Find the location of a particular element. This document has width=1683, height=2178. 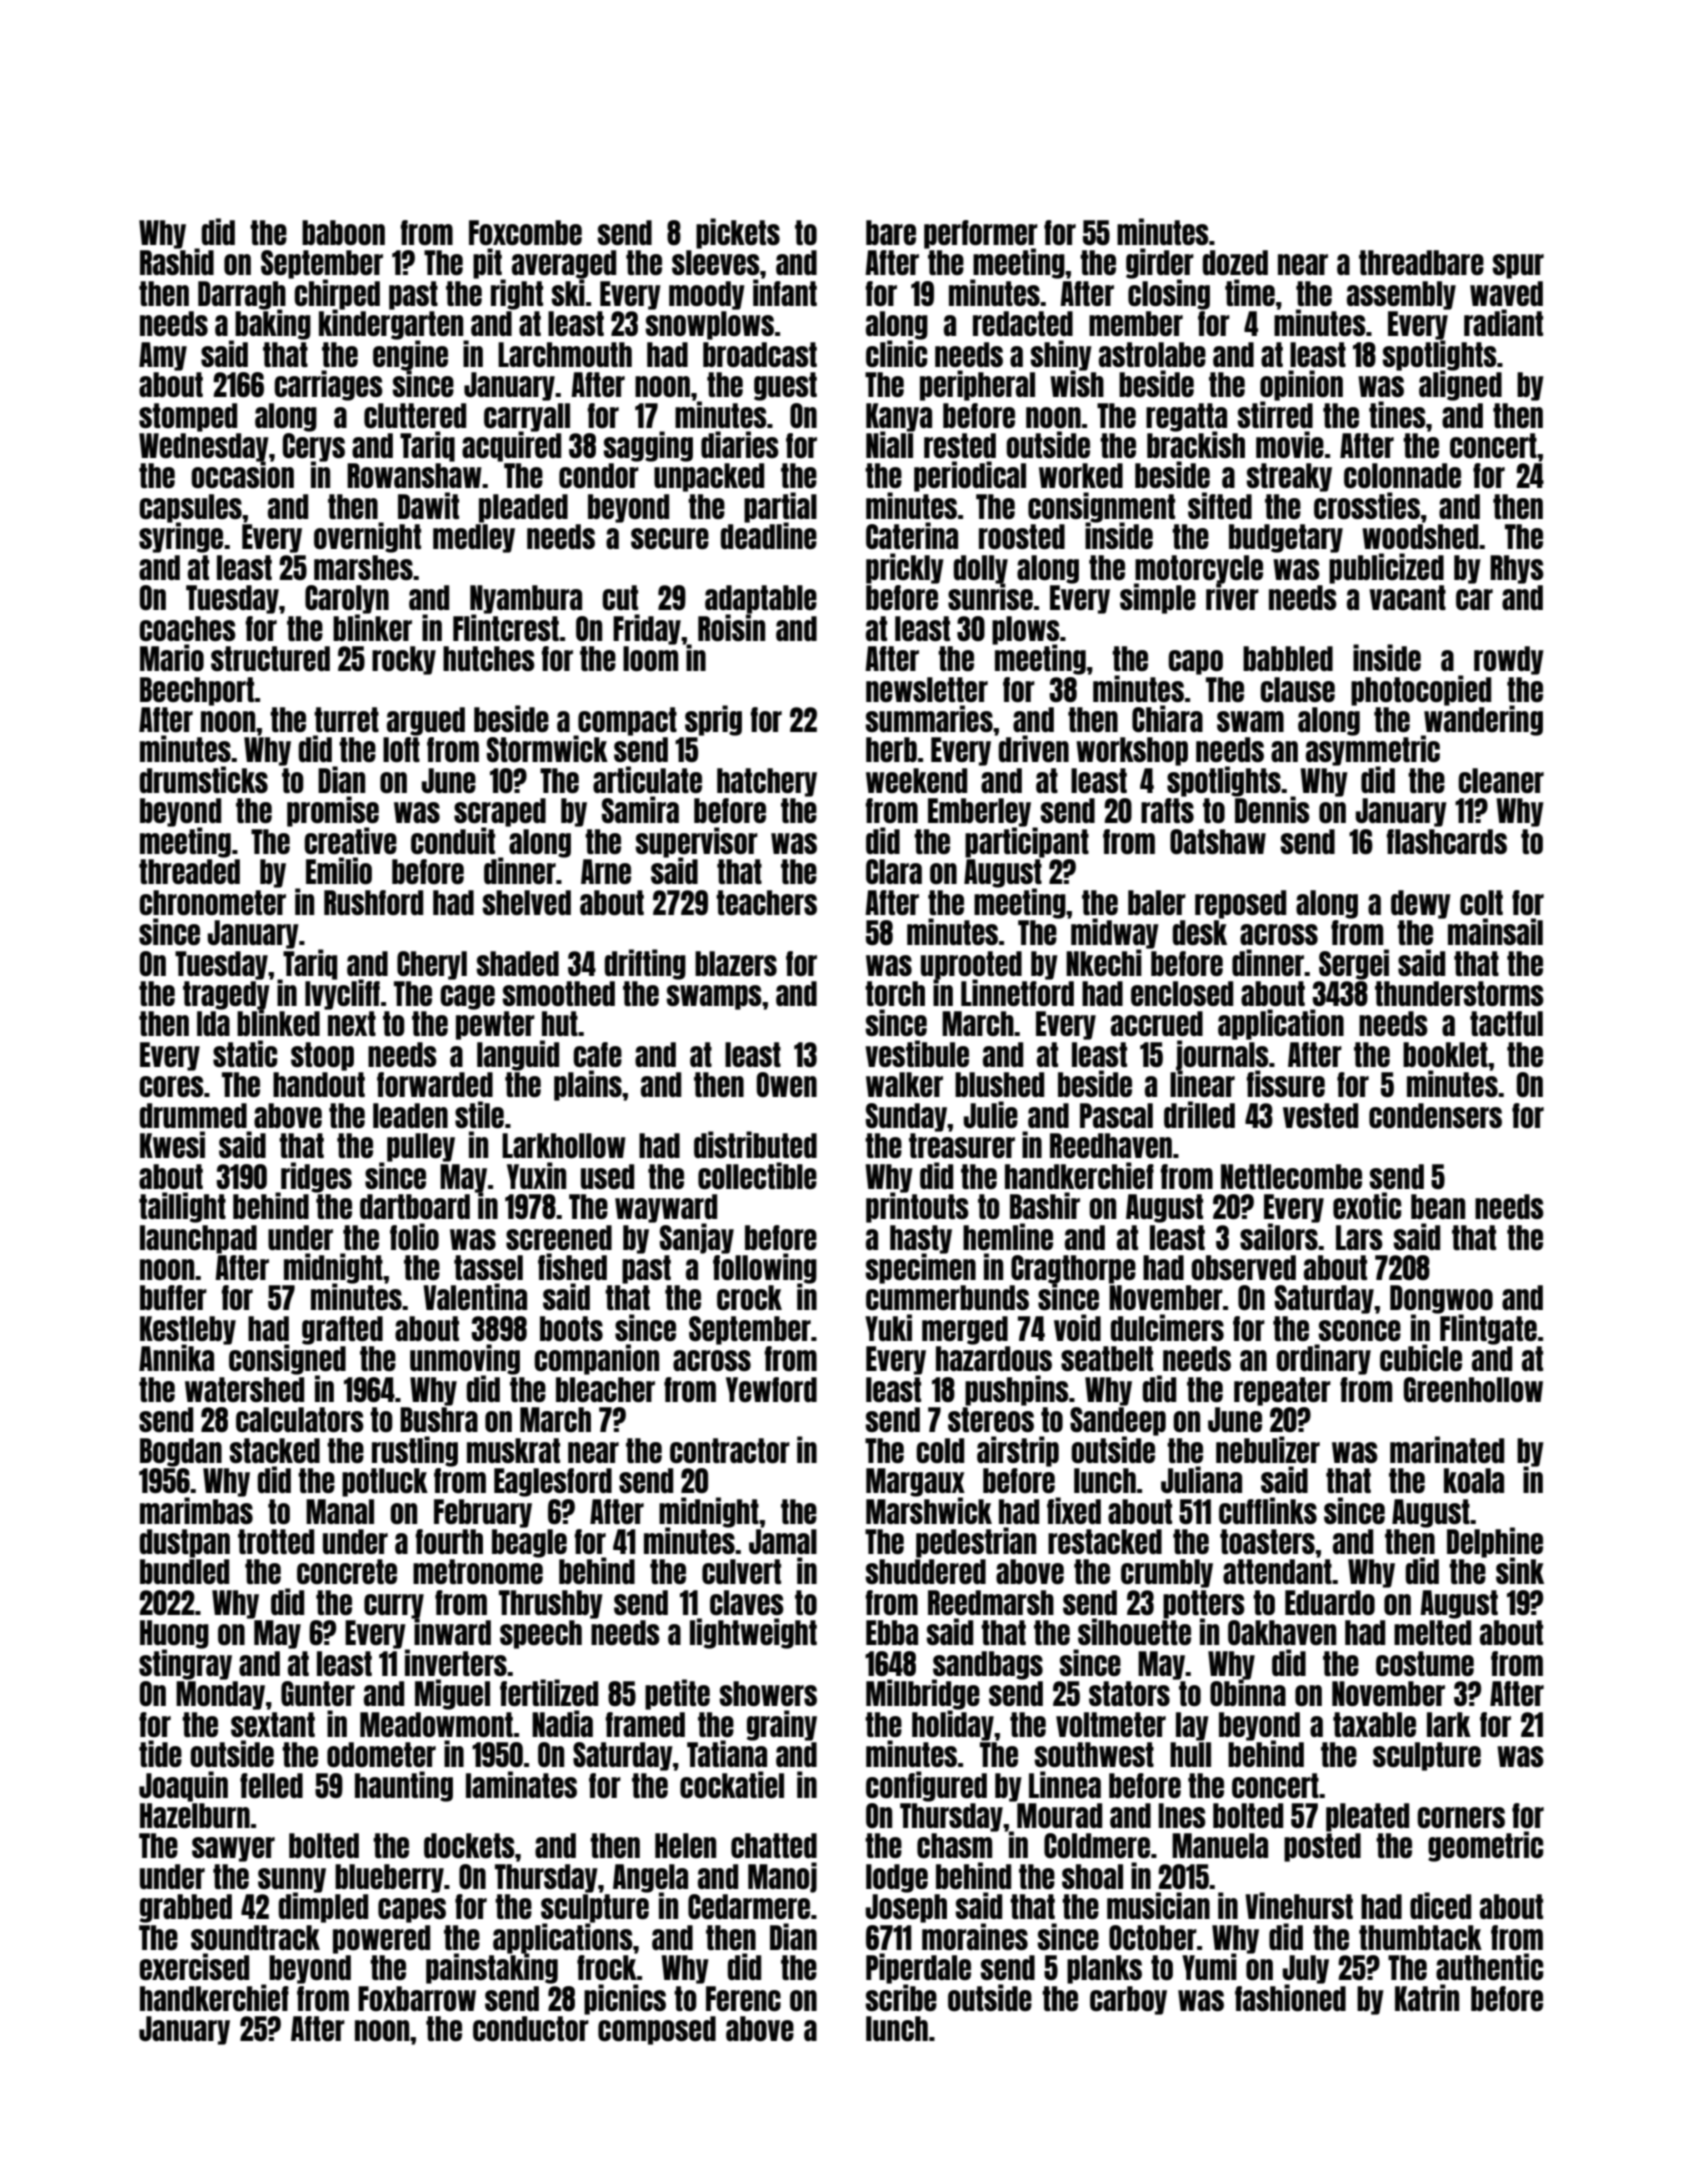

spur is located at coordinates (1518, 266).
